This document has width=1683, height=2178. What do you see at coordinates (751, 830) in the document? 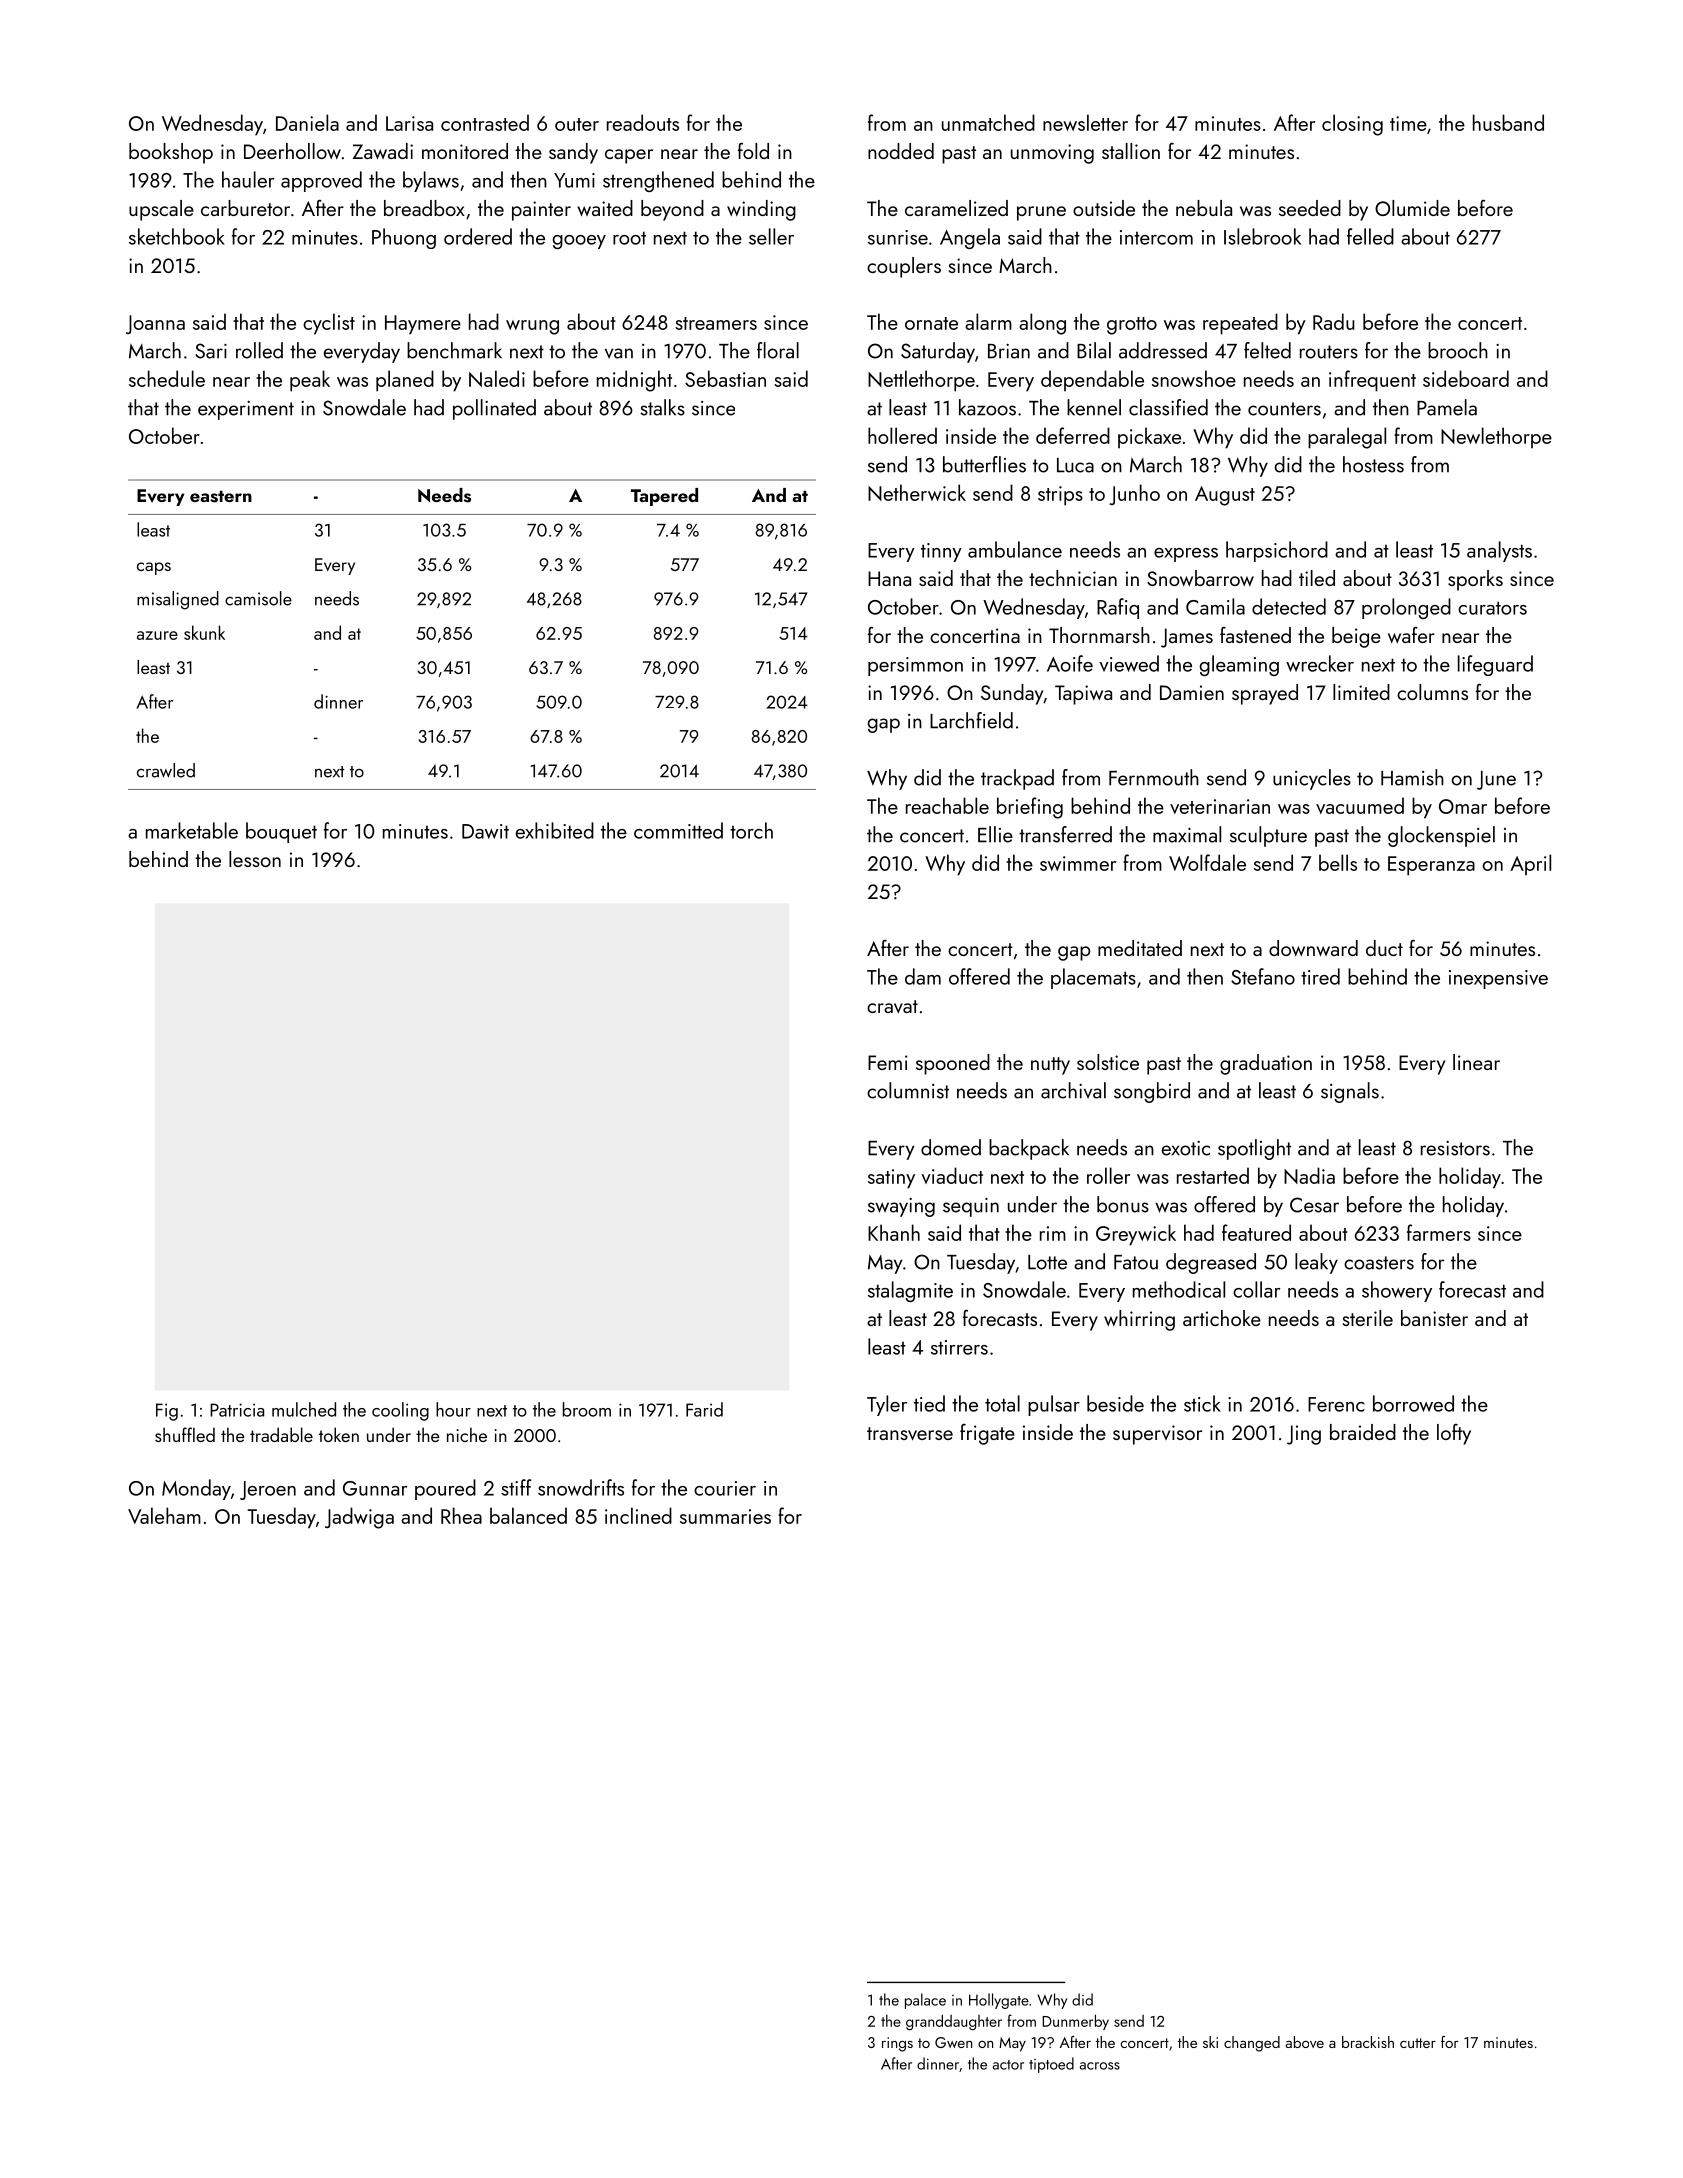
I see `torch` at bounding box center [751, 830].
